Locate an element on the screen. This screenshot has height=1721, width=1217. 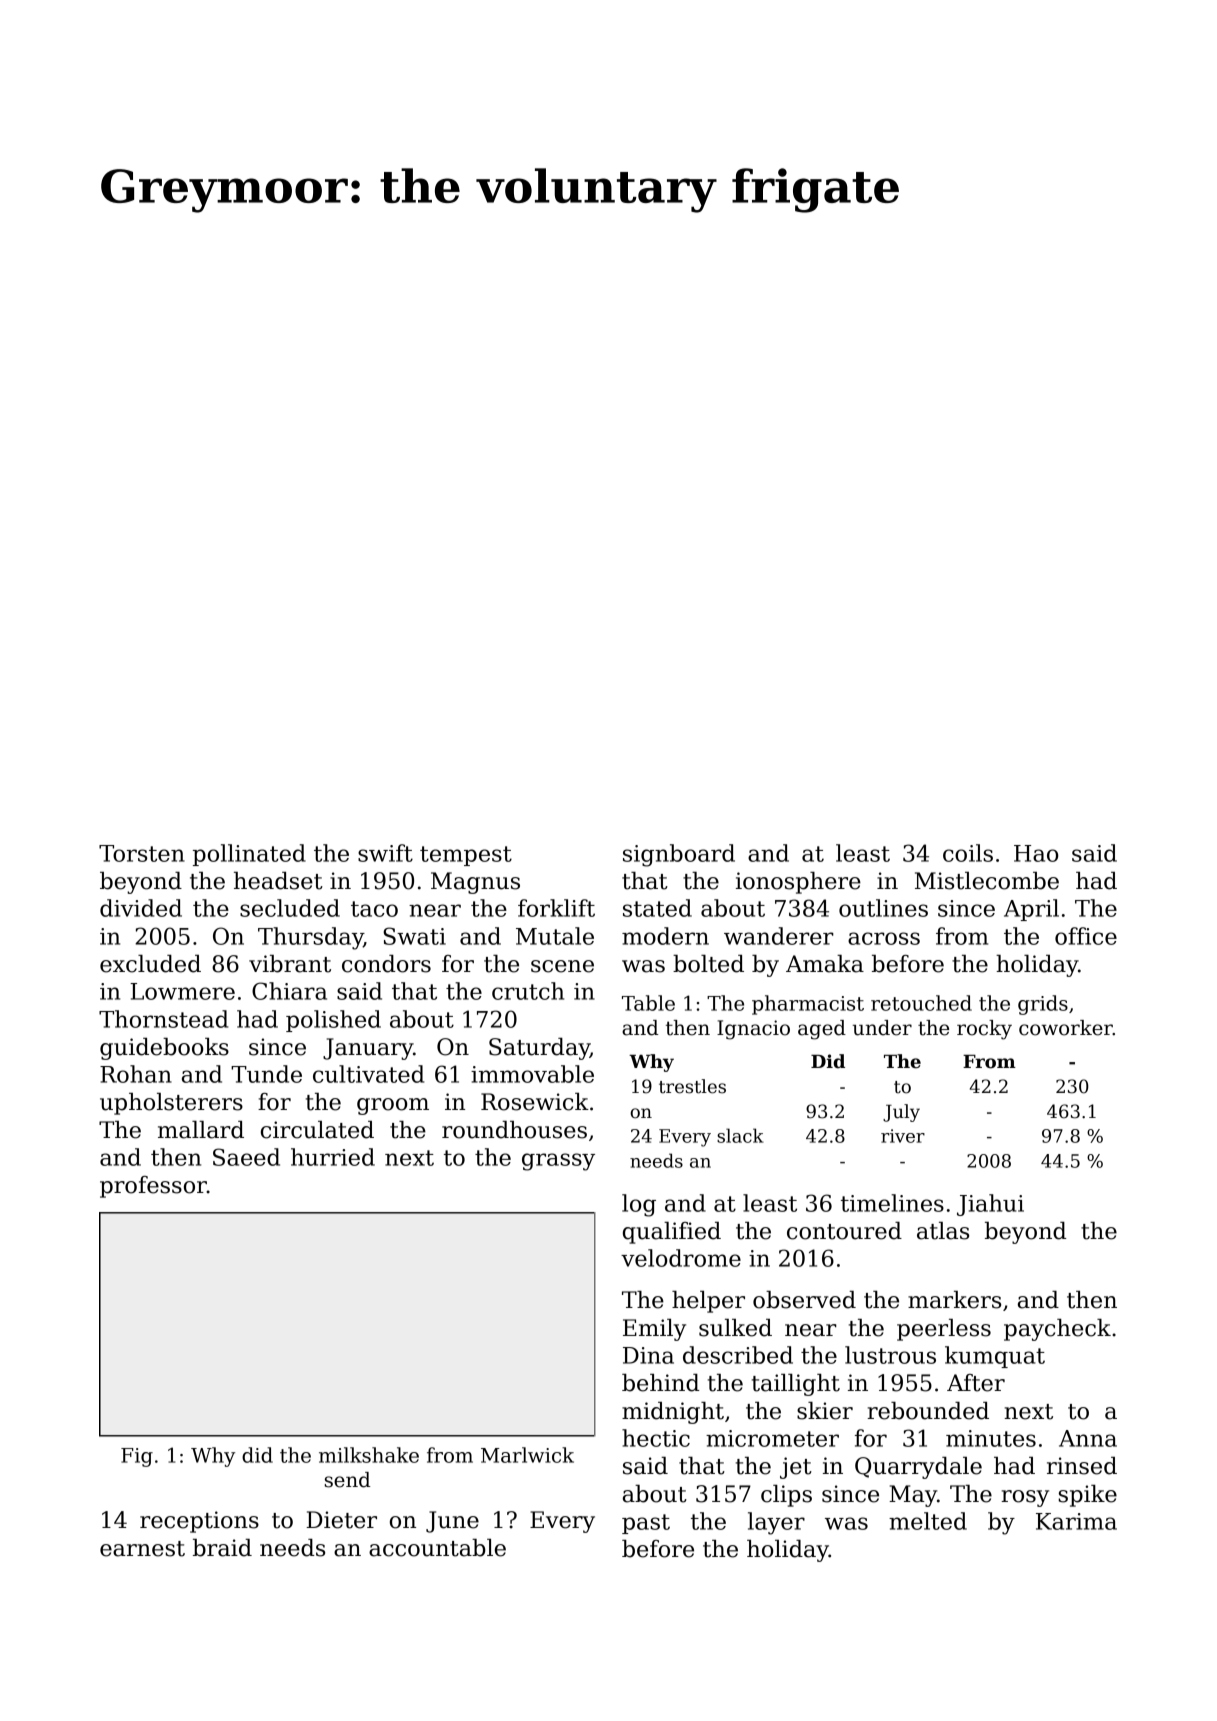
Emily is located at coordinates (654, 1330).
